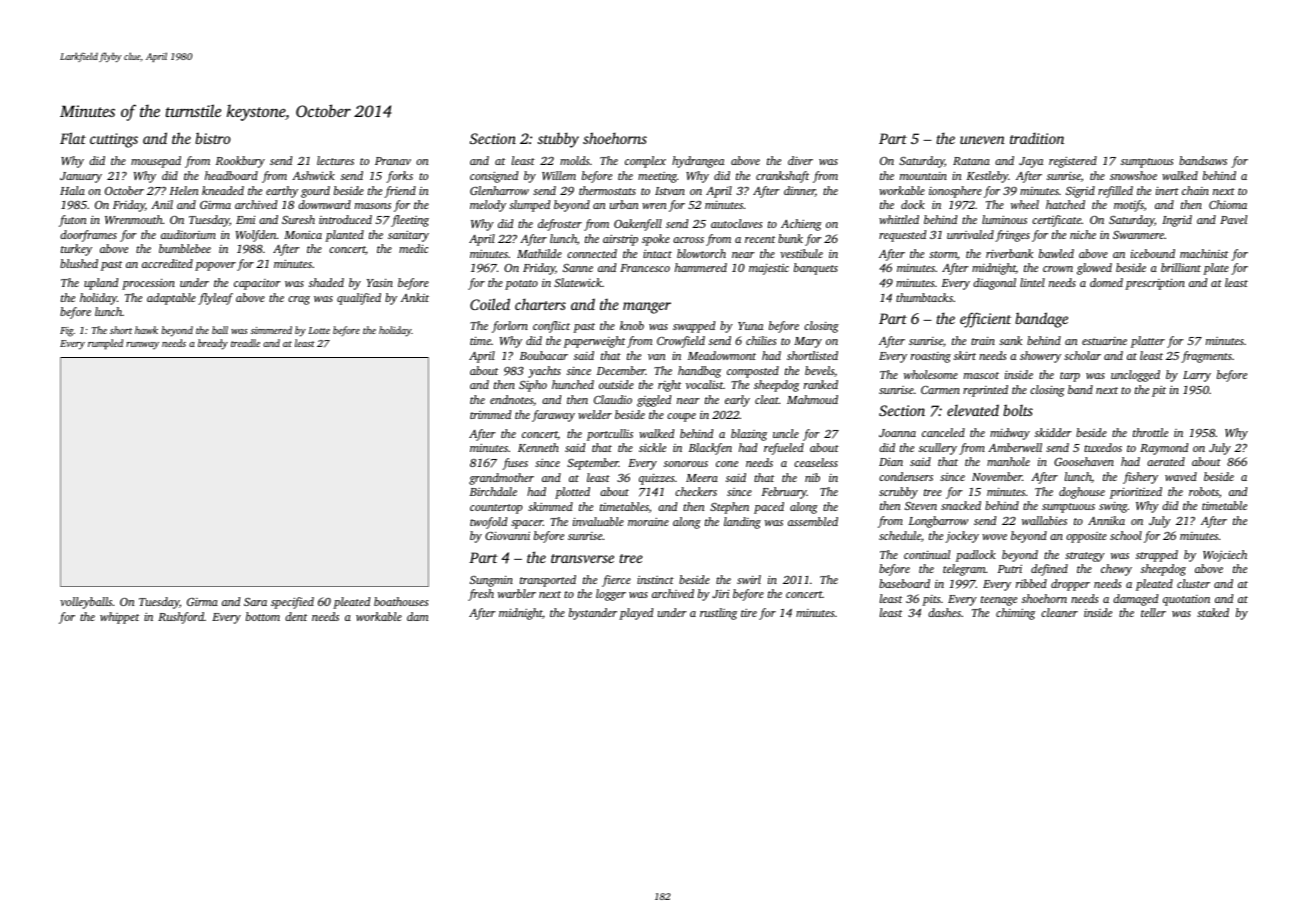  What do you see at coordinates (119, 618) in the screenshot?
I see `whippet` at bounding box center [119, 618].
